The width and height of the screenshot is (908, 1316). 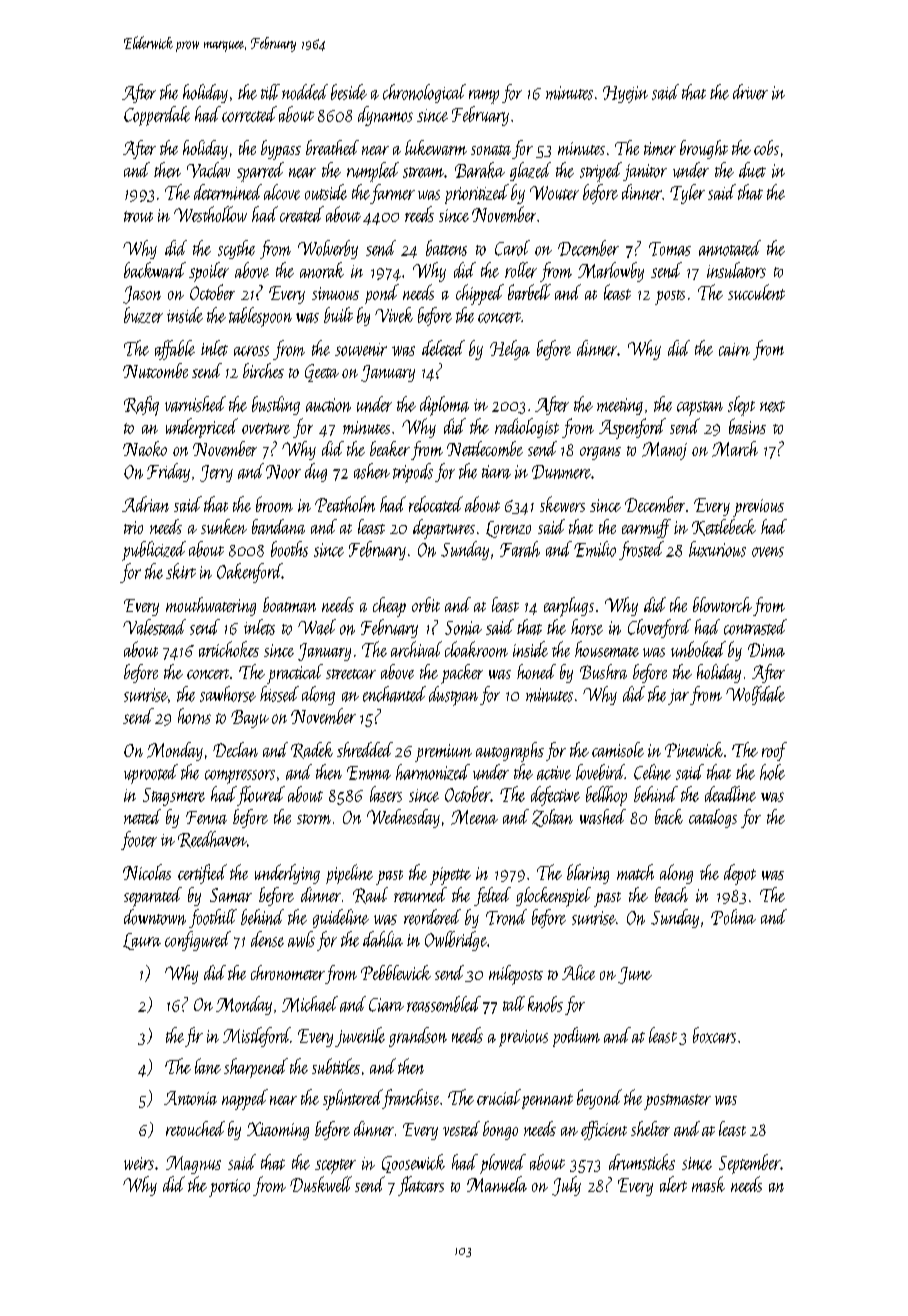 I want to click on Copperdale, so click(x=157, y=116).
